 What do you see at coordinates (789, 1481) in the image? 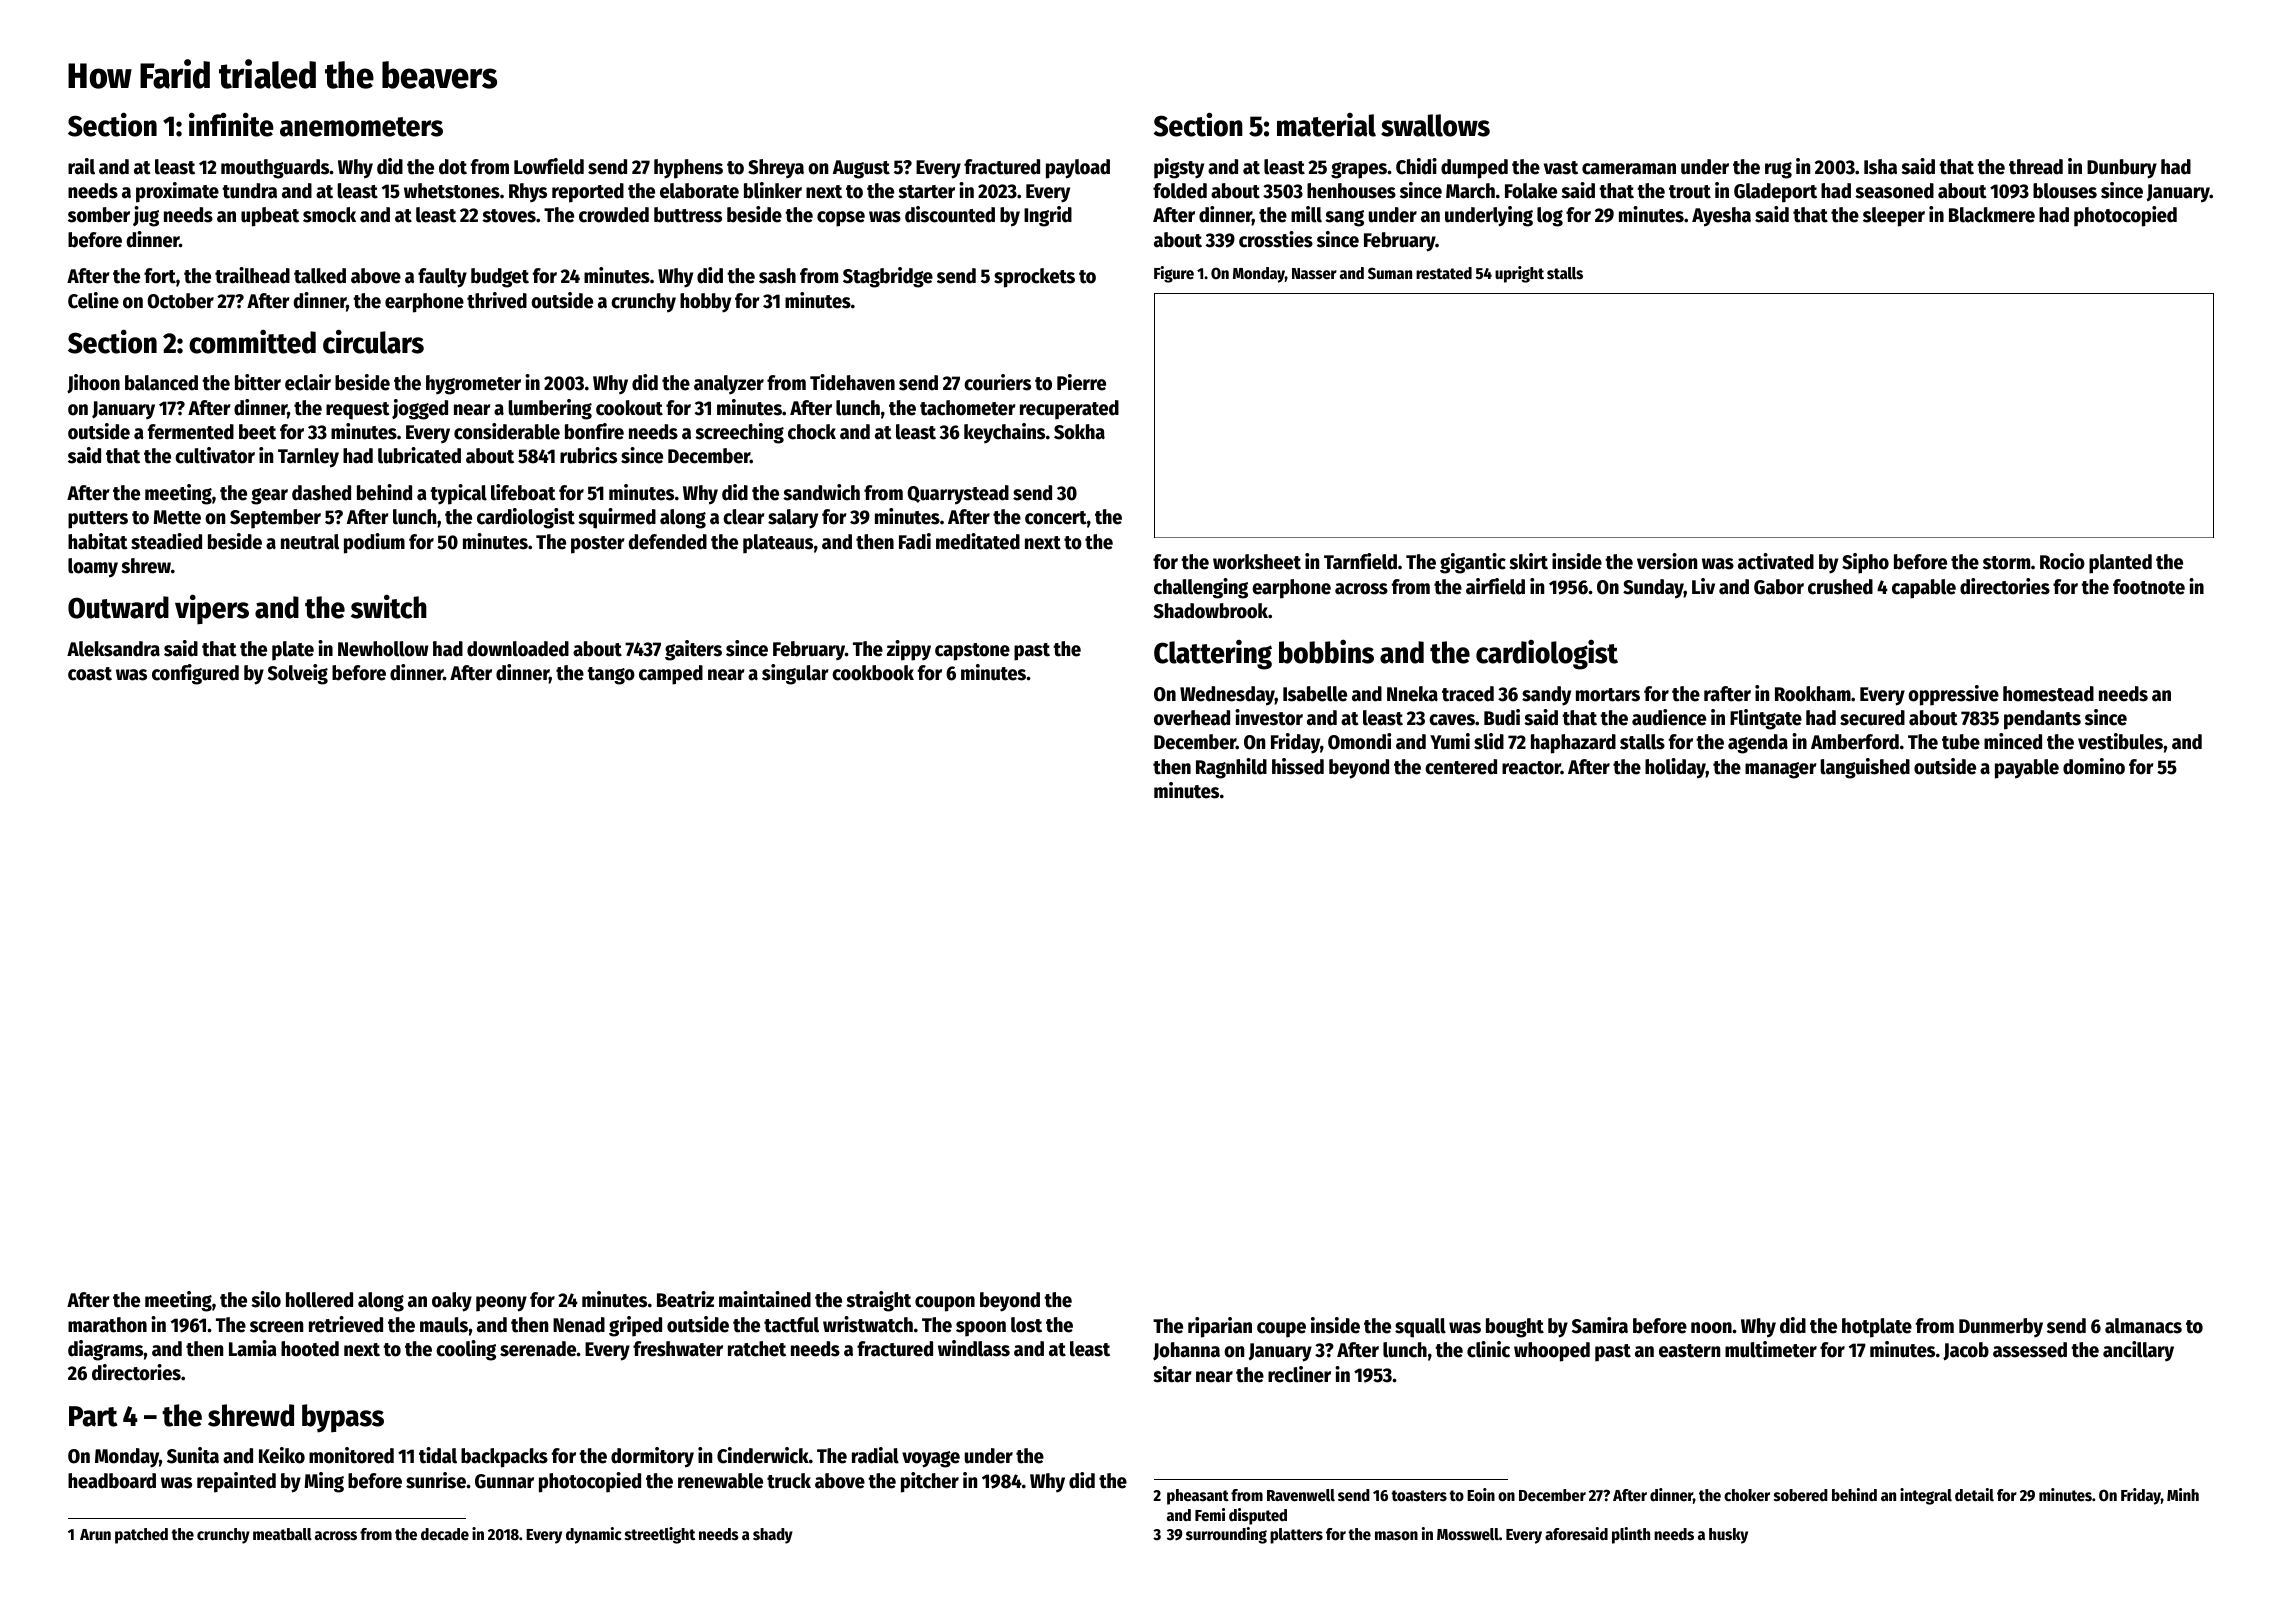
I see `truck` at bounding box center [789, 1481].
